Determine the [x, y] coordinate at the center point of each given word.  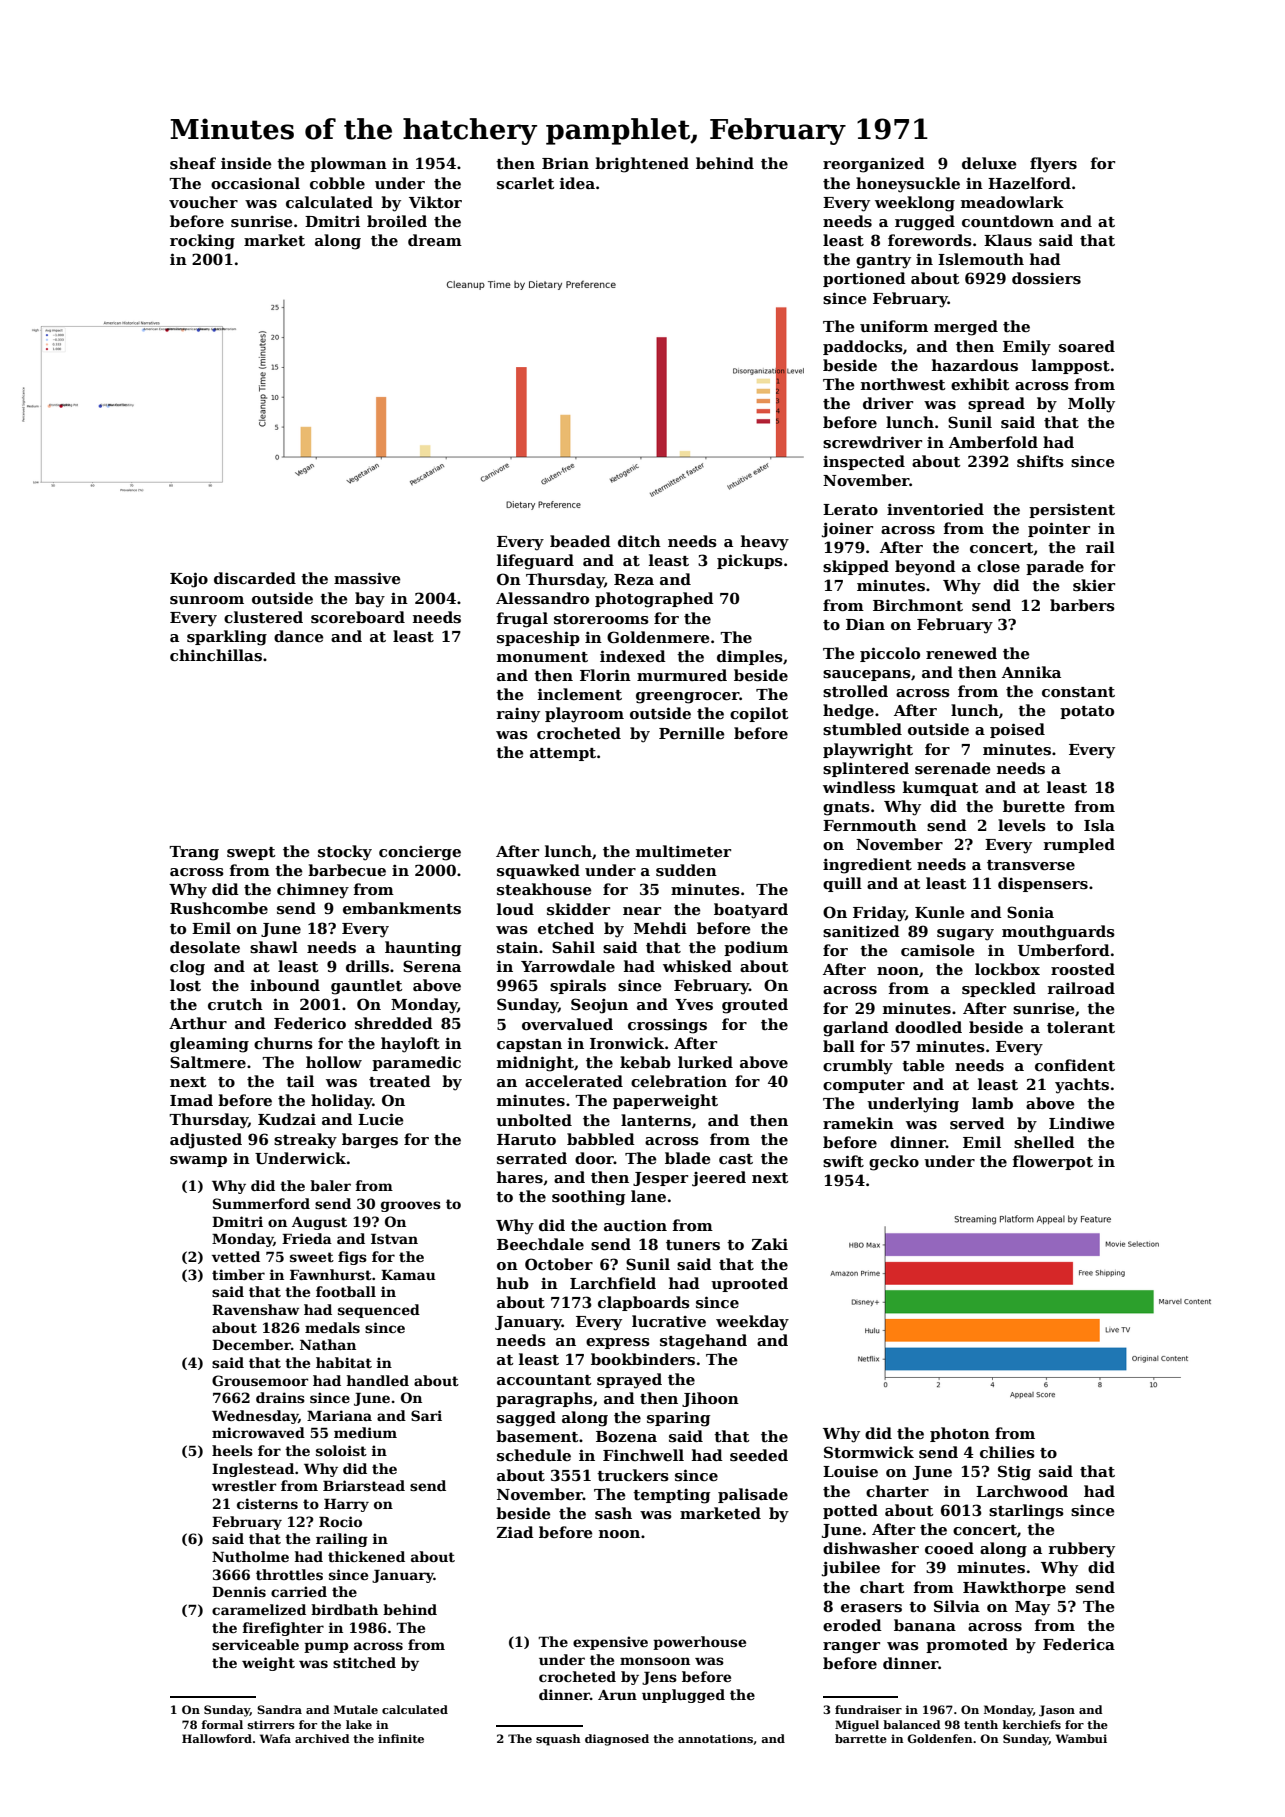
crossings [667, 1026]
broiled [397, 221]
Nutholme [250, 1556]
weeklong [915, 204]
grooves [411, 1206]
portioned [864, 279]
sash [613, 1513]
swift [843, 1161]
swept [251, 853]
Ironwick [627, 1043]
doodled [928, 1027]
